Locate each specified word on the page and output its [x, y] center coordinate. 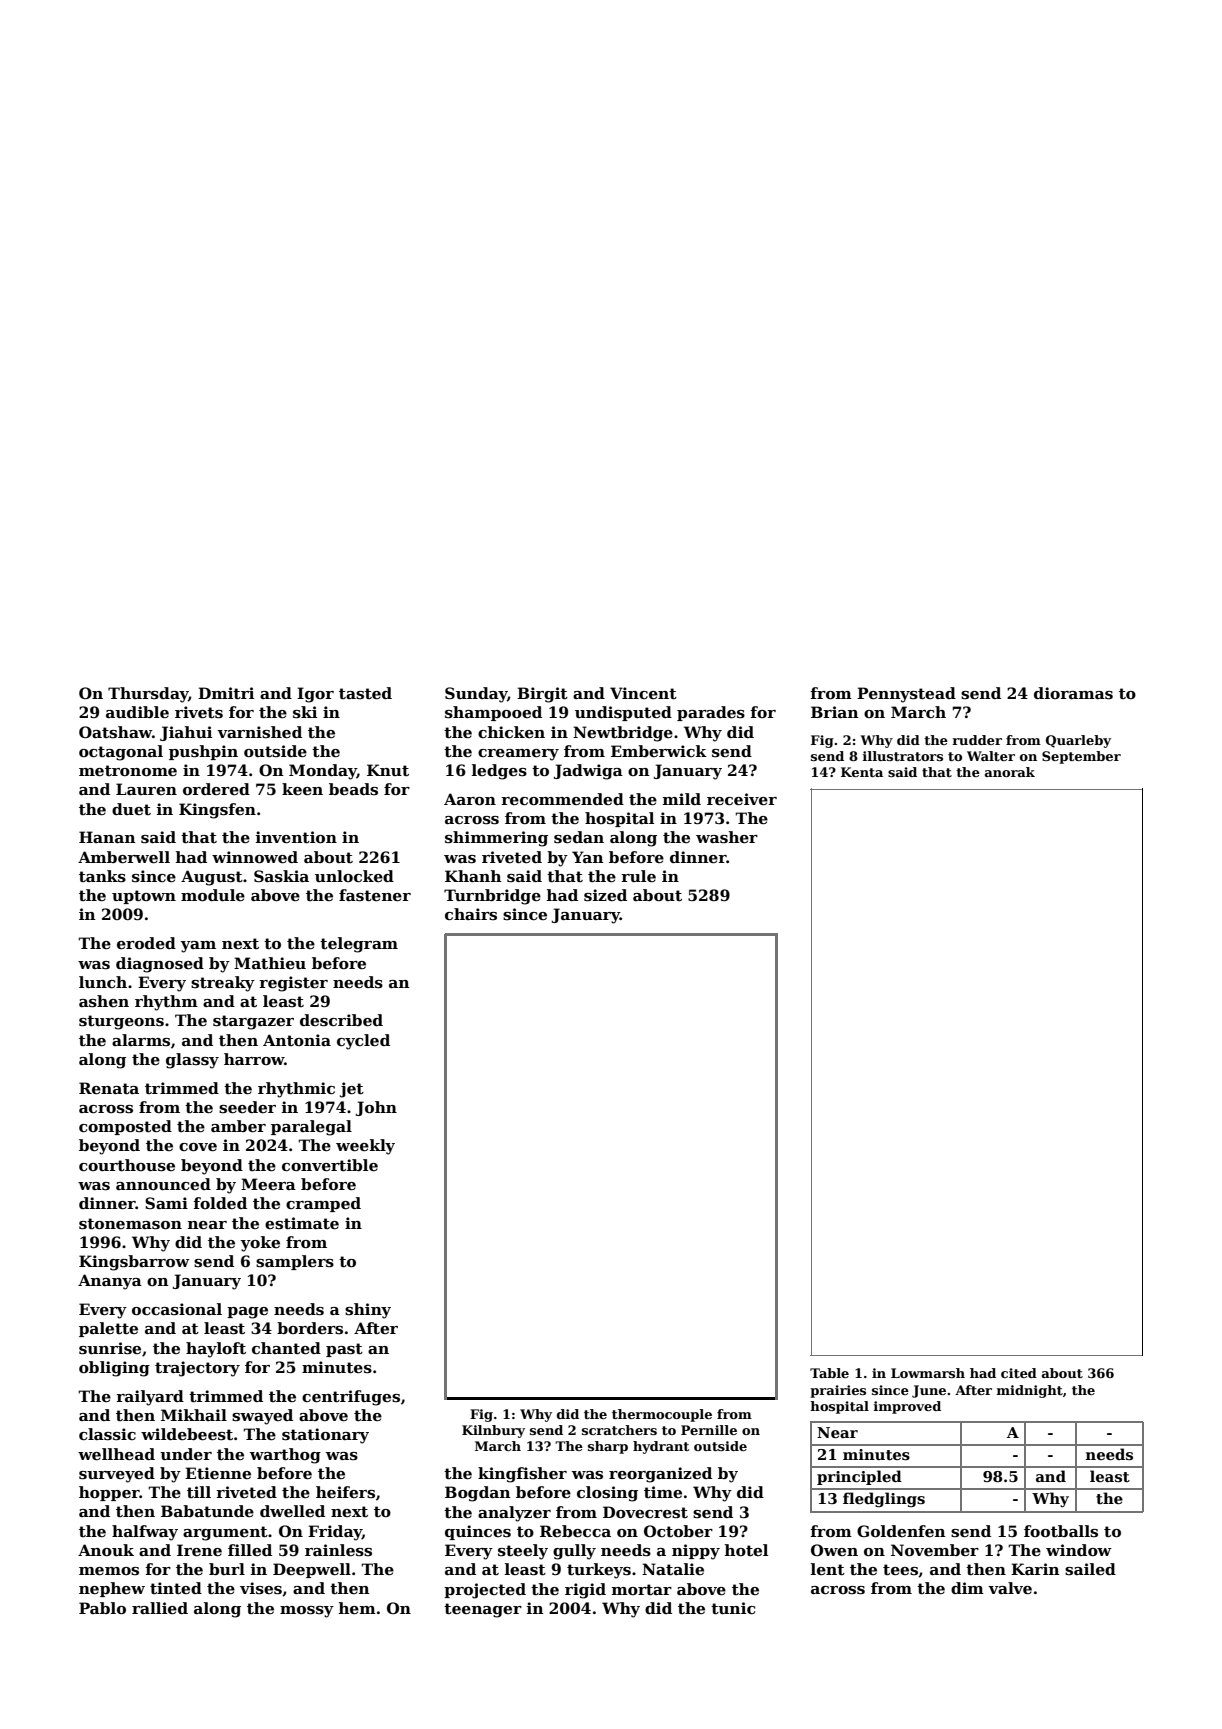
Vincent [643, 693]
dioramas [1073, 693]
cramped [323, 1204]
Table [829, 1373]
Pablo [102, 1608]
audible [137, 712]
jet [352, 1090]
